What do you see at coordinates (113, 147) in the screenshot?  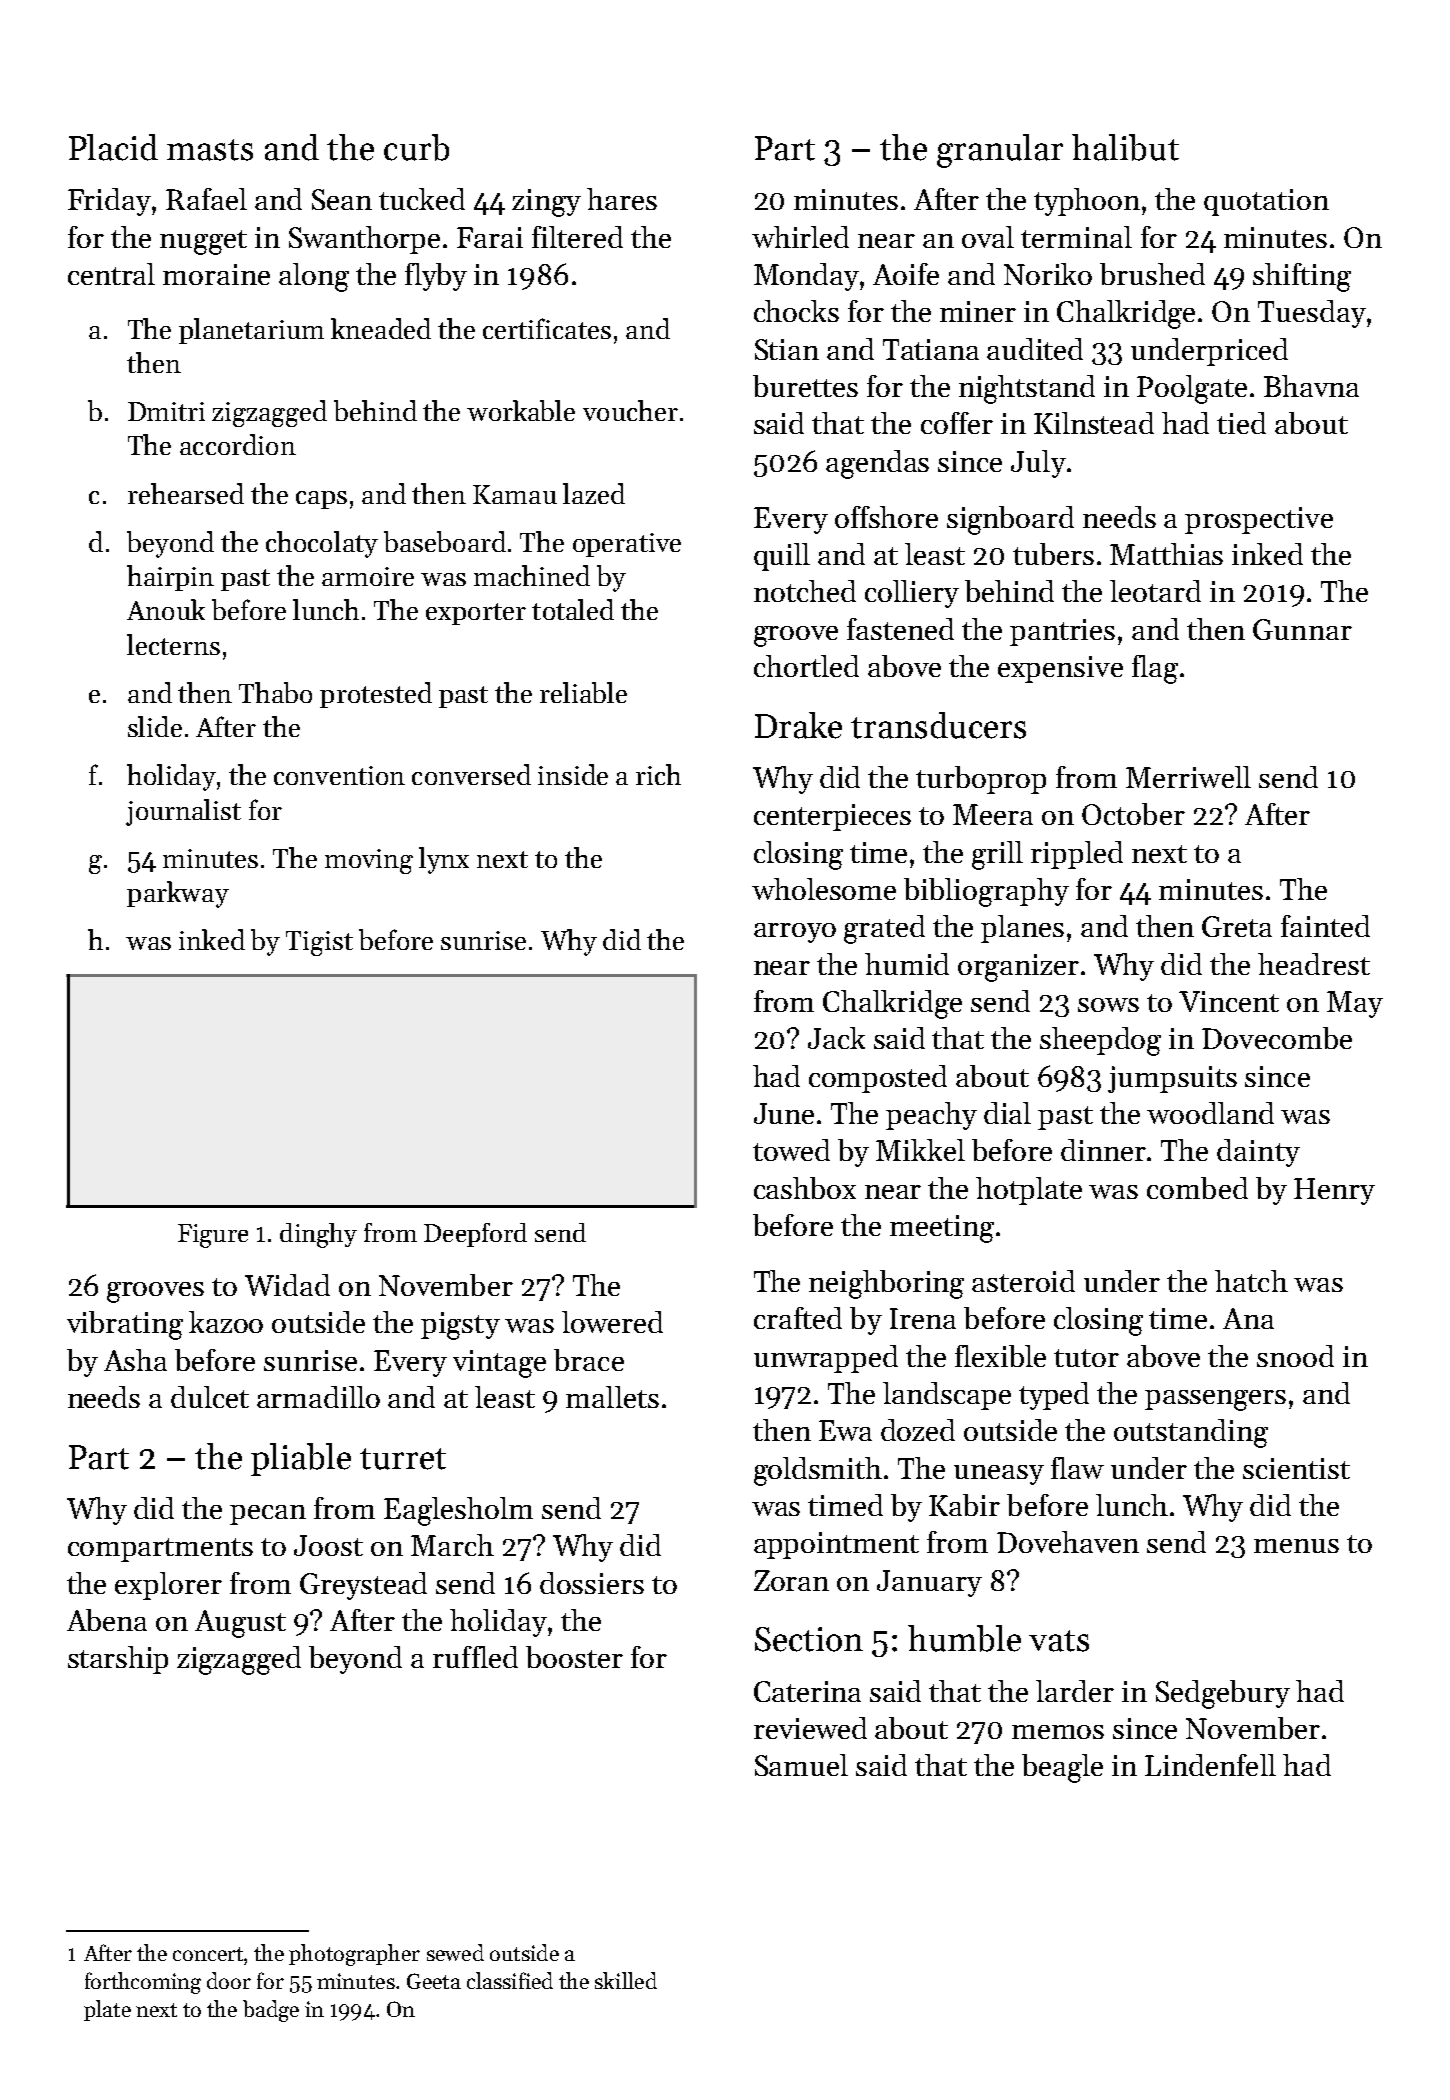 I see `Placid` at bounding box center [113, 147].
